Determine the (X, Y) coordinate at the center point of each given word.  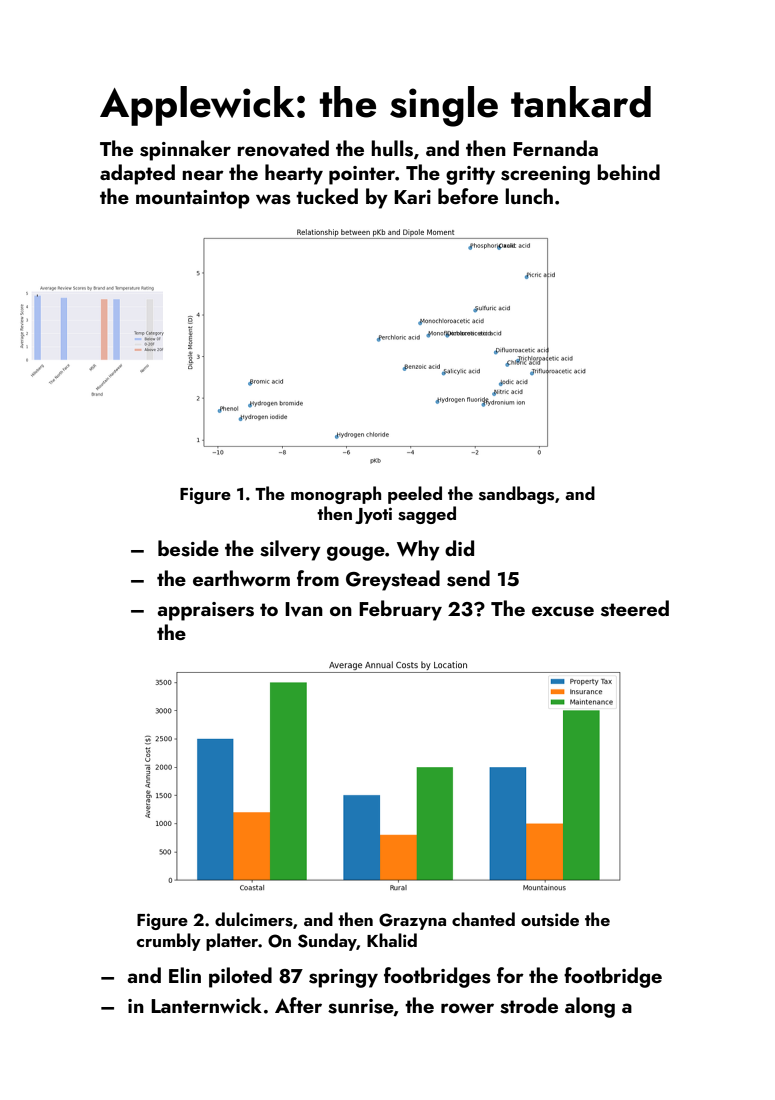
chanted (483, 919)
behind (628, 172)
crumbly (169, 942)
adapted (137, 174)
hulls (392, 148)
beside (188, 548)
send (468, 578)
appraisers (205, 611)
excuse (563, 611)
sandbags (516, 495)
